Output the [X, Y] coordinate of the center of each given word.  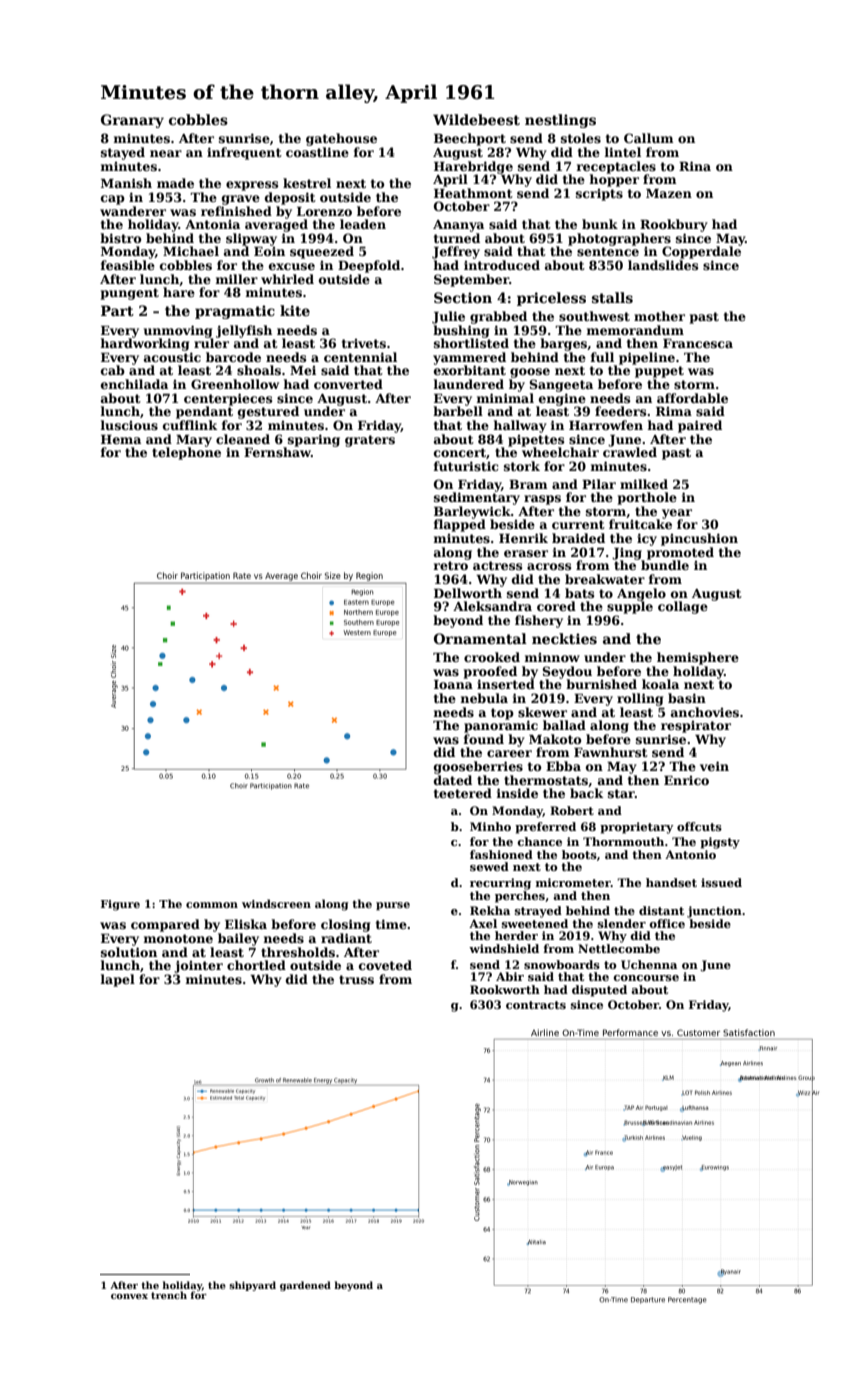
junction [714, 912]
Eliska [246, 924]
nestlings [560, 121]
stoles [581, 138]
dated [453, 780]
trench [169, 1295]
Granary [132, 121]
